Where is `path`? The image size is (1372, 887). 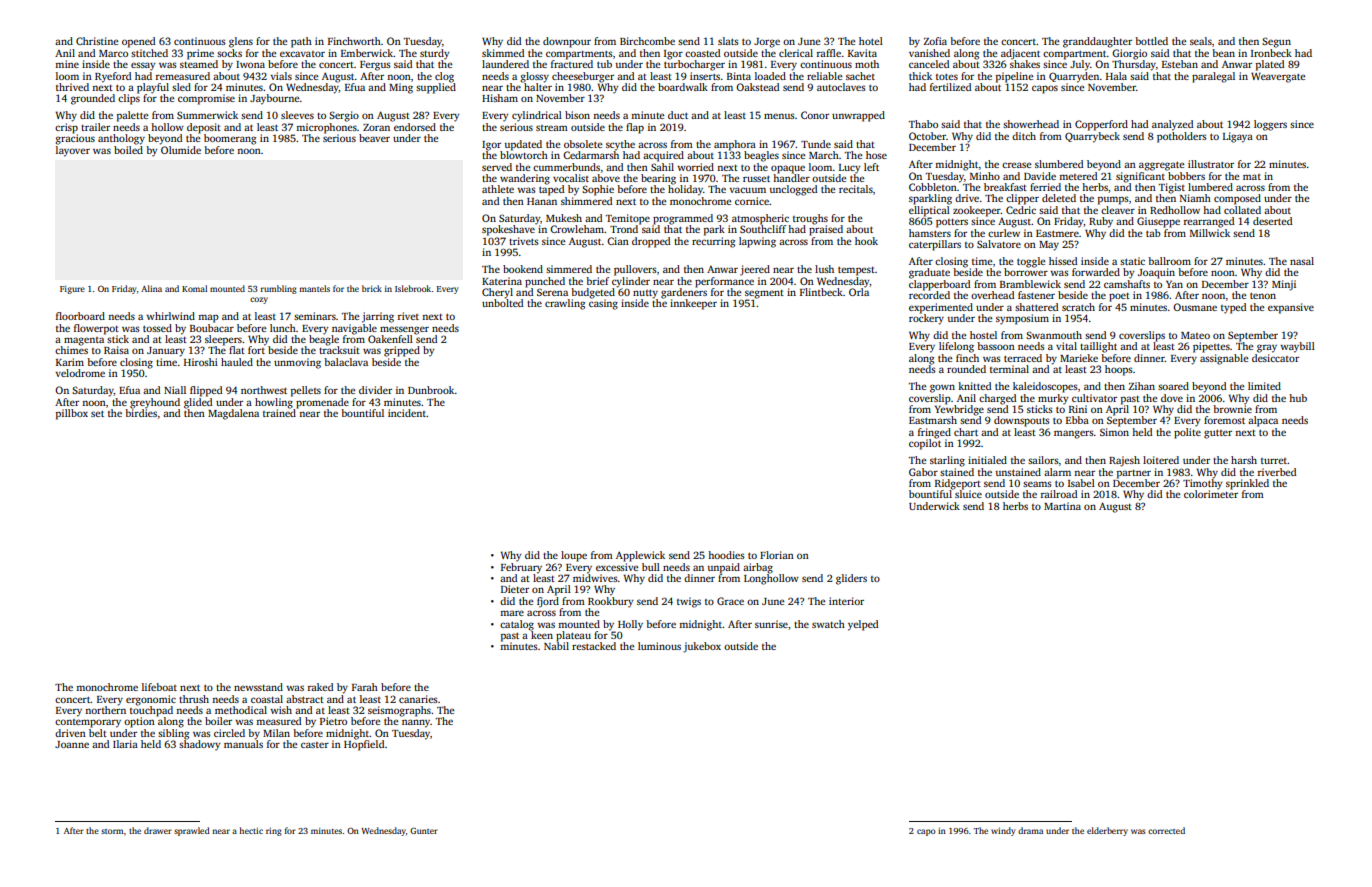
path is located at coordinates (301, 42).
